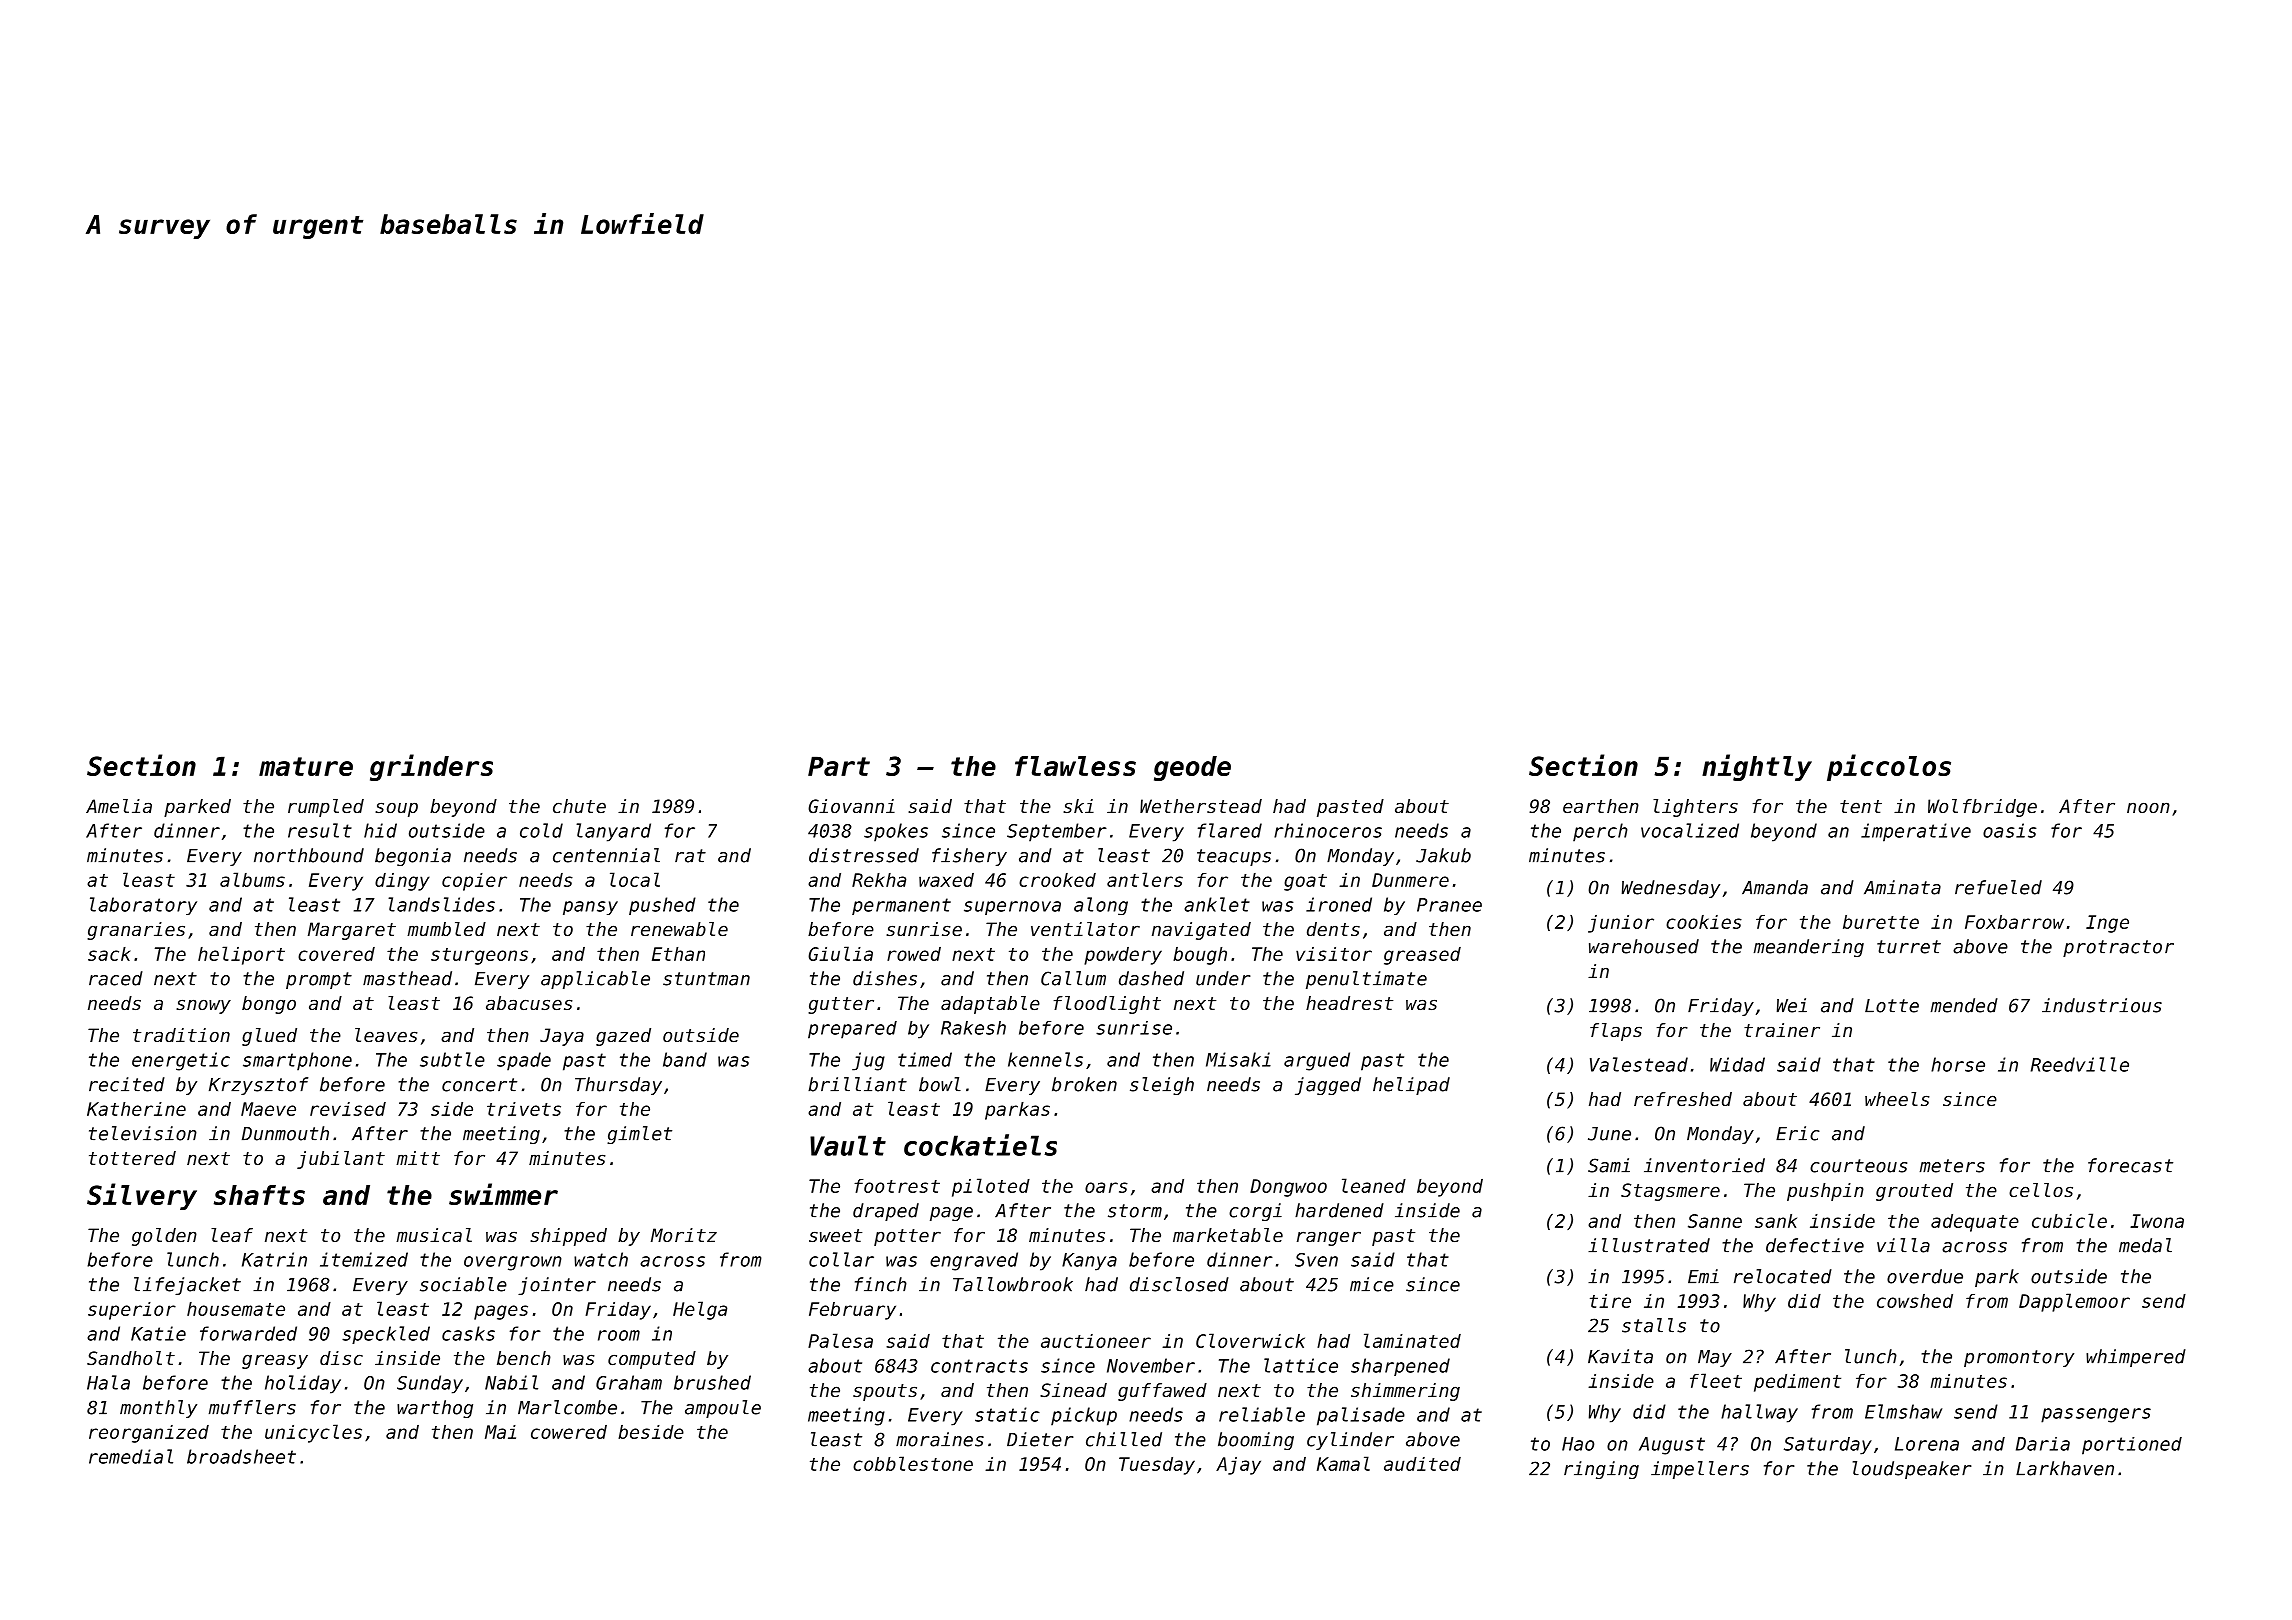 Image resolution: width=2292 pixels, height=1620 pixels. Describe the element at coordinates (569, 1432) in the screenshot. I see `cowered` at that location.
